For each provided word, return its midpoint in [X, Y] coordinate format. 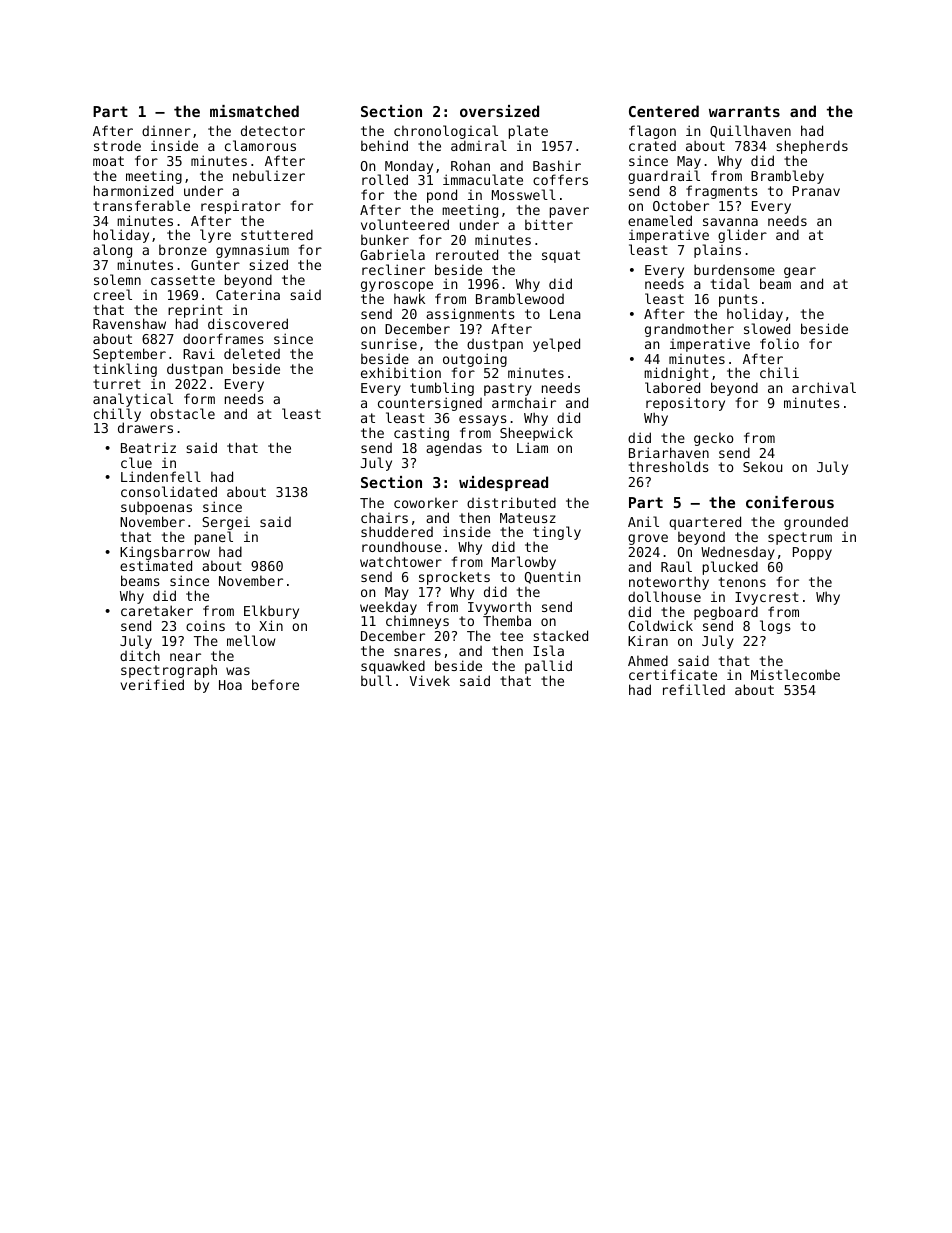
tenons [742, 582]
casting [421, 434]
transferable [141, 205]
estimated [156, 566]
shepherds [812, 147]
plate [528, 132]
